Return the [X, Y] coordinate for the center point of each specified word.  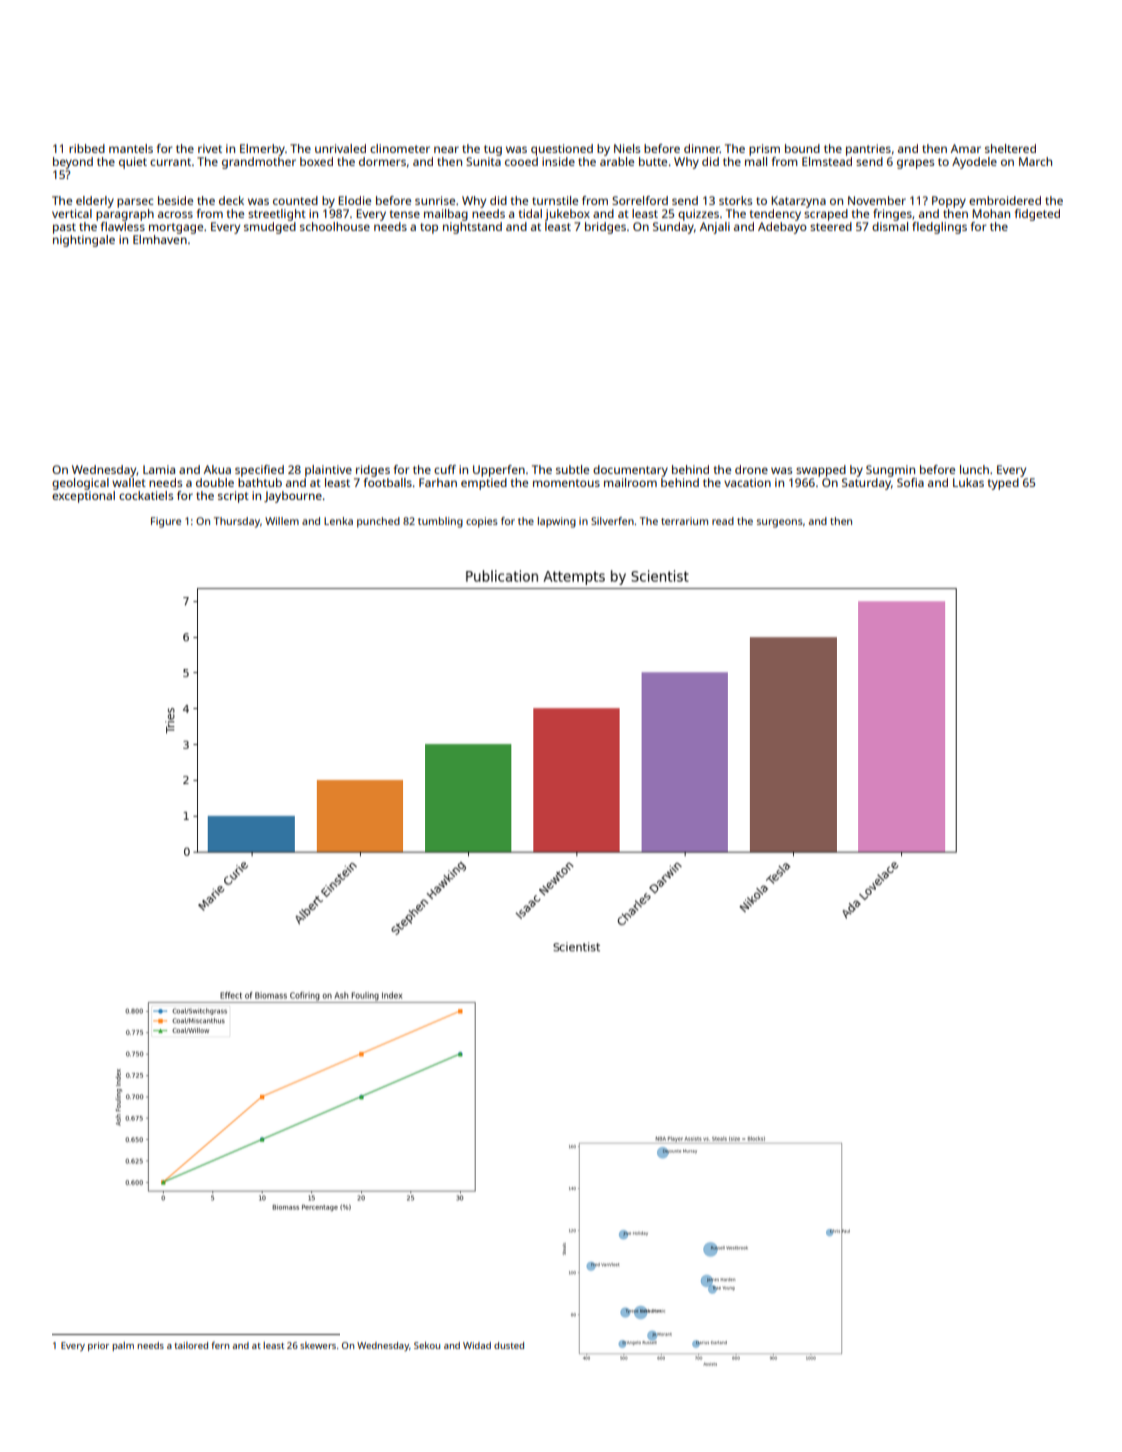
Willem [282, 521]
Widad [477, 1345]
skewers [318, 1345]
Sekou [427, 1345]
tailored [191, 1345]
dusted [509, 1345]
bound [802, 148]
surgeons [780, 523]
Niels [627, 148]
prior [98, 1346]
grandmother [259, 163]
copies [482, 522]
